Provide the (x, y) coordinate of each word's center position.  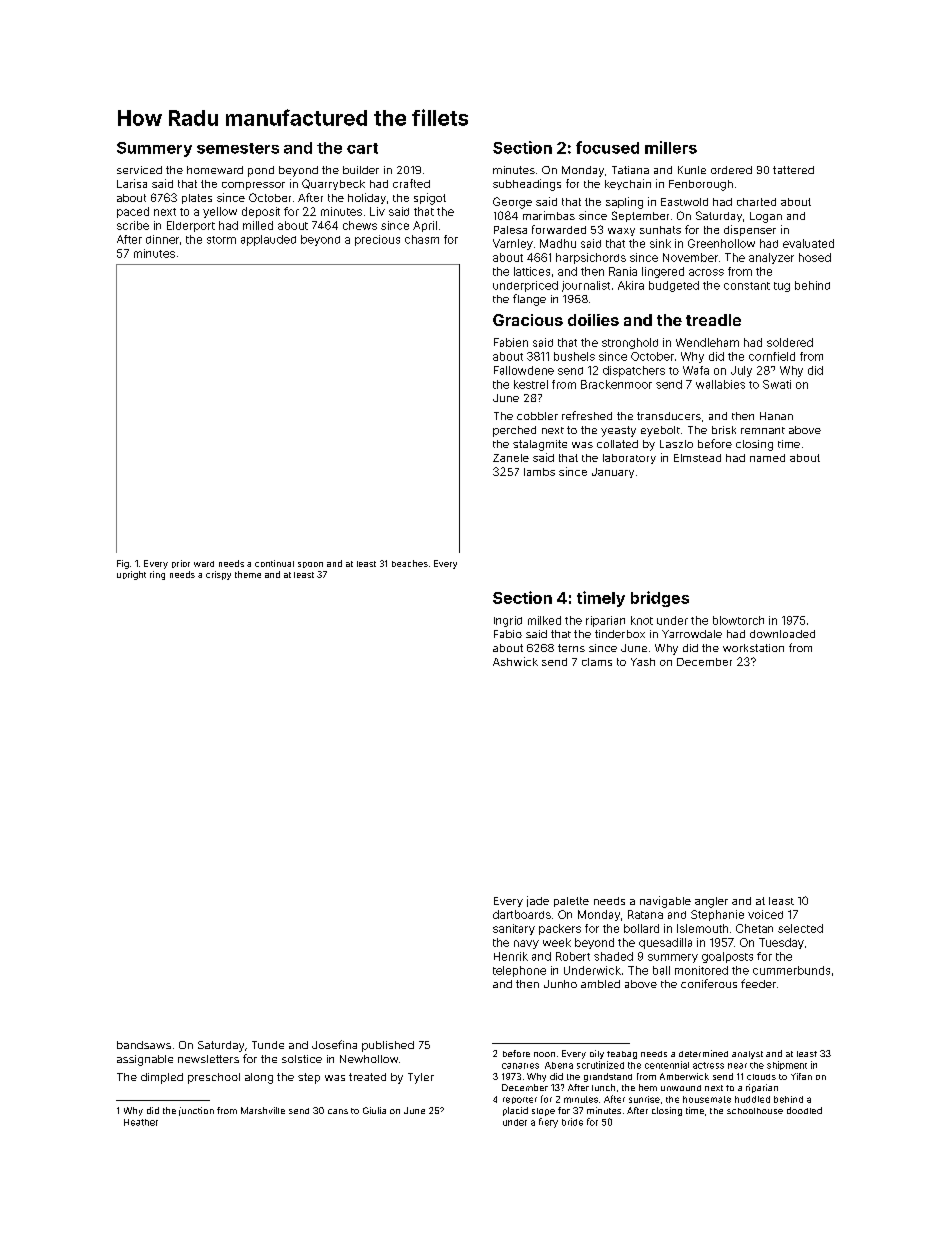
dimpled (162, 1078)
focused (607, 147)
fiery (548, 1123)
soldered (790, 342)
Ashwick (515, 661)
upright (131, 575)
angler (711, 902)
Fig (123, 564)
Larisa (132, 183)
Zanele (511, 458)
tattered (793, 170)
